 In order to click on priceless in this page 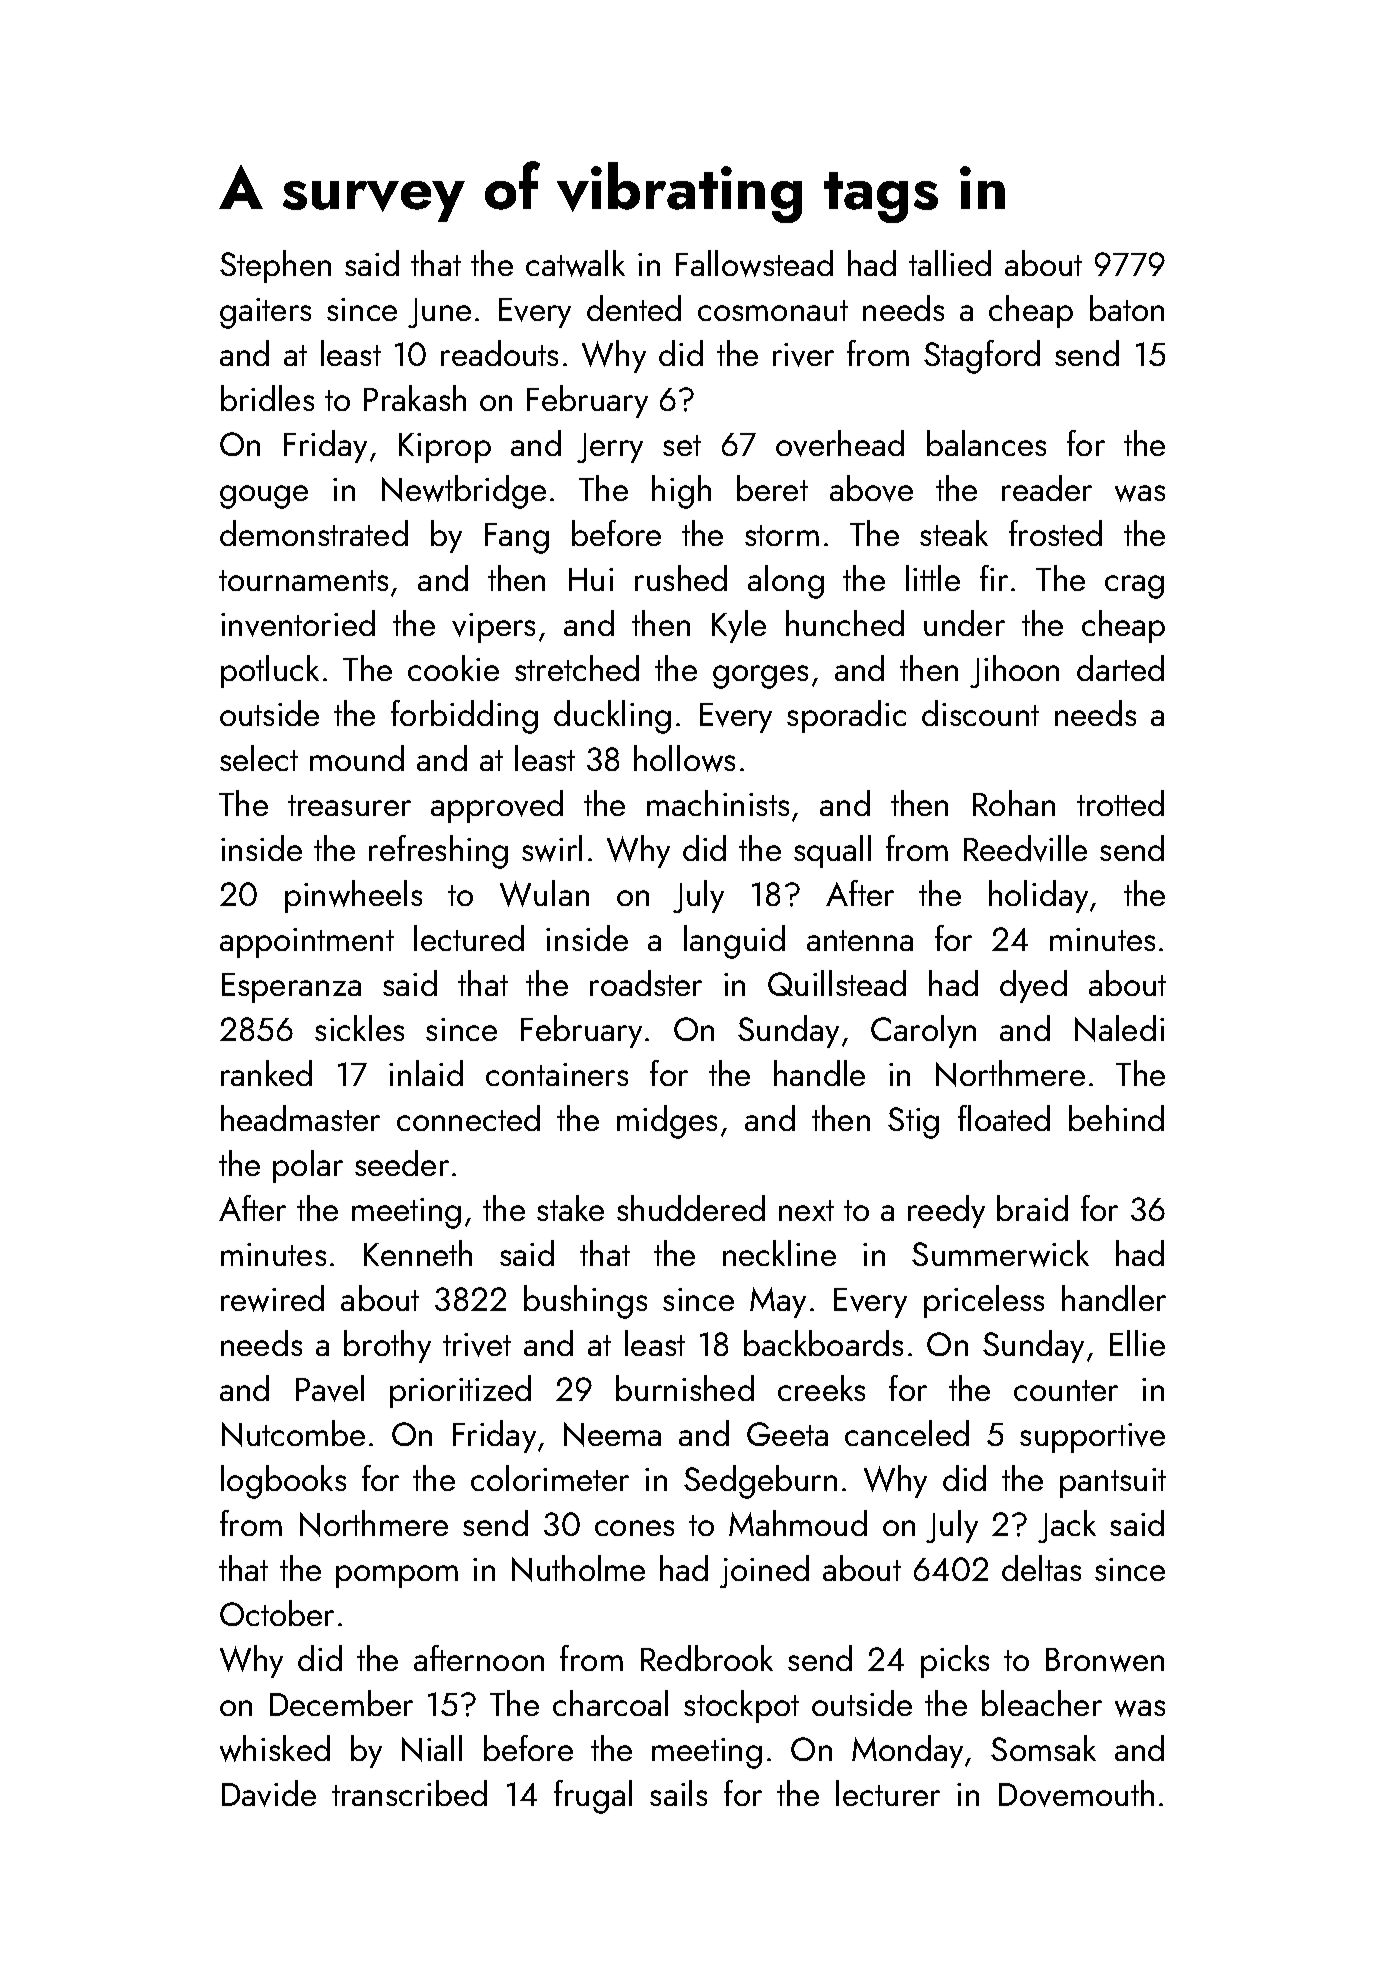, I will do `click(984, 1301)`.
